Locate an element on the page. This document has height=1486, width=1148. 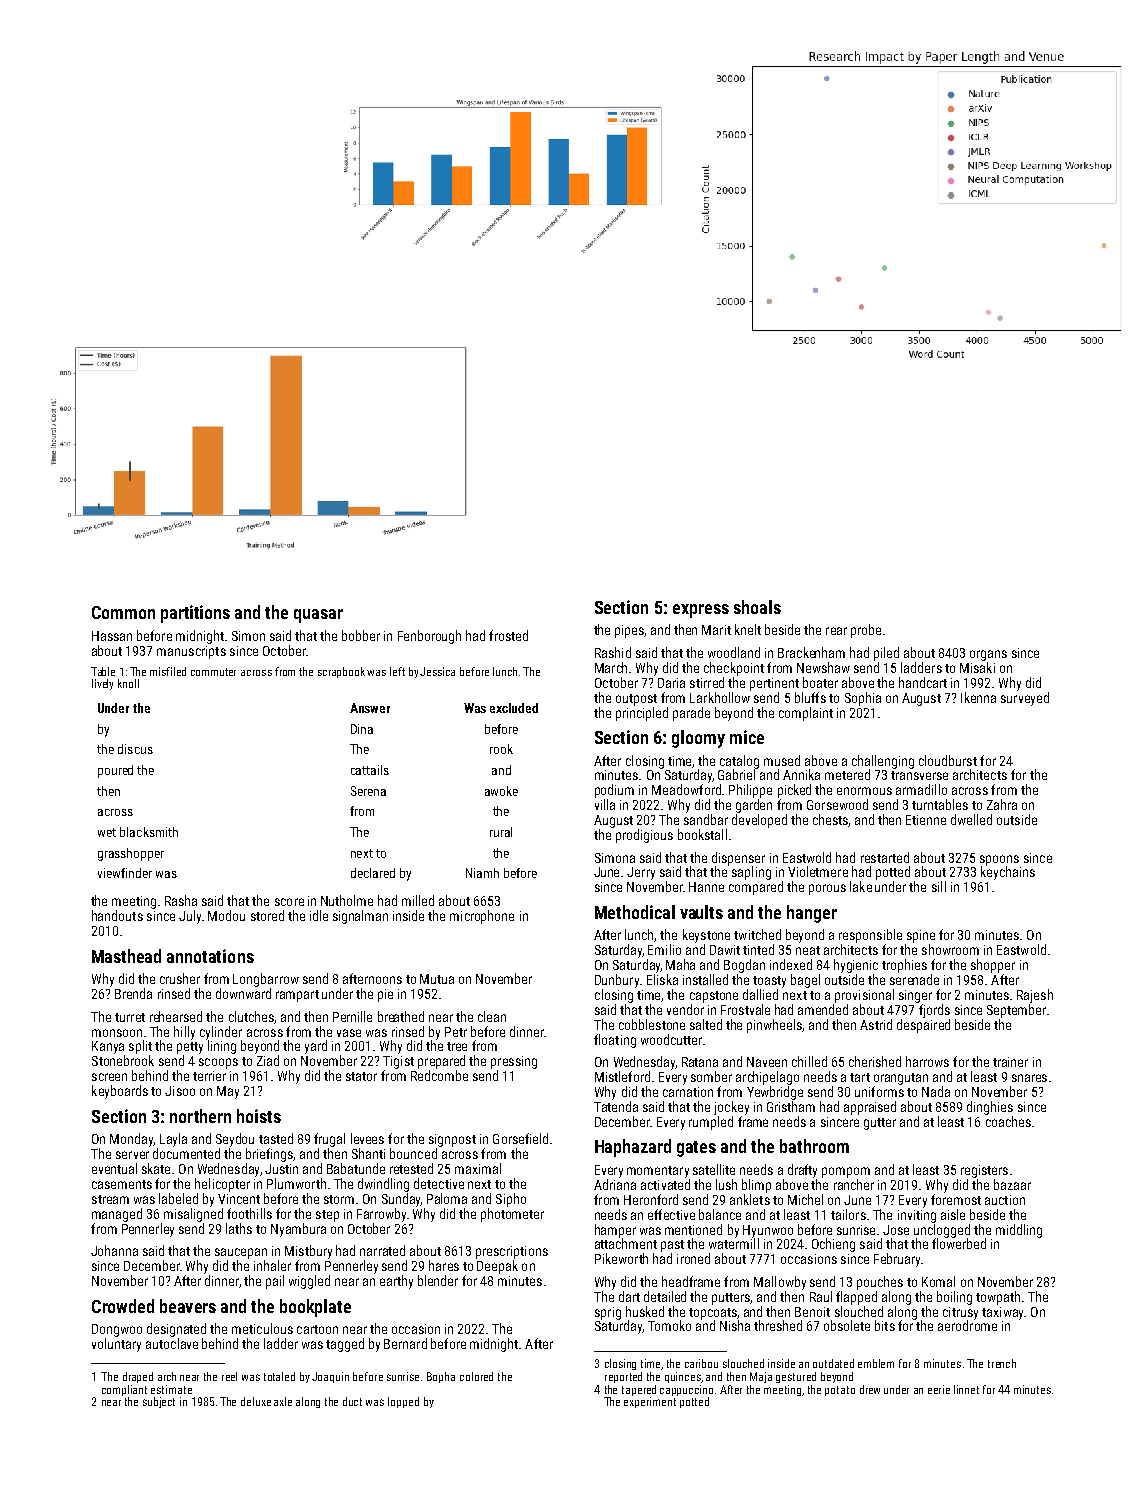
Daria is located at coordinates (671, 683).
